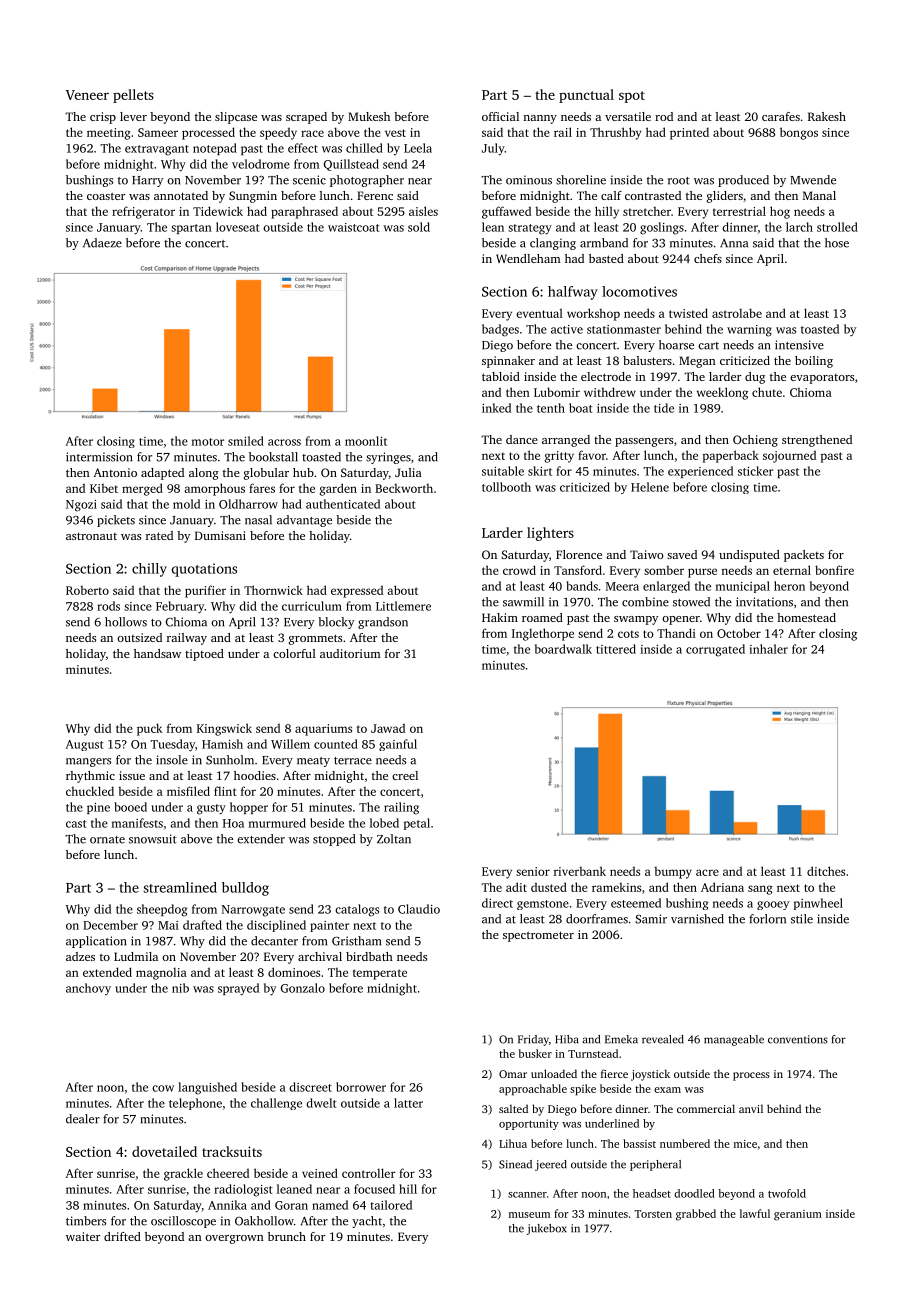  I want to click on adzes, so click(80, 956).
